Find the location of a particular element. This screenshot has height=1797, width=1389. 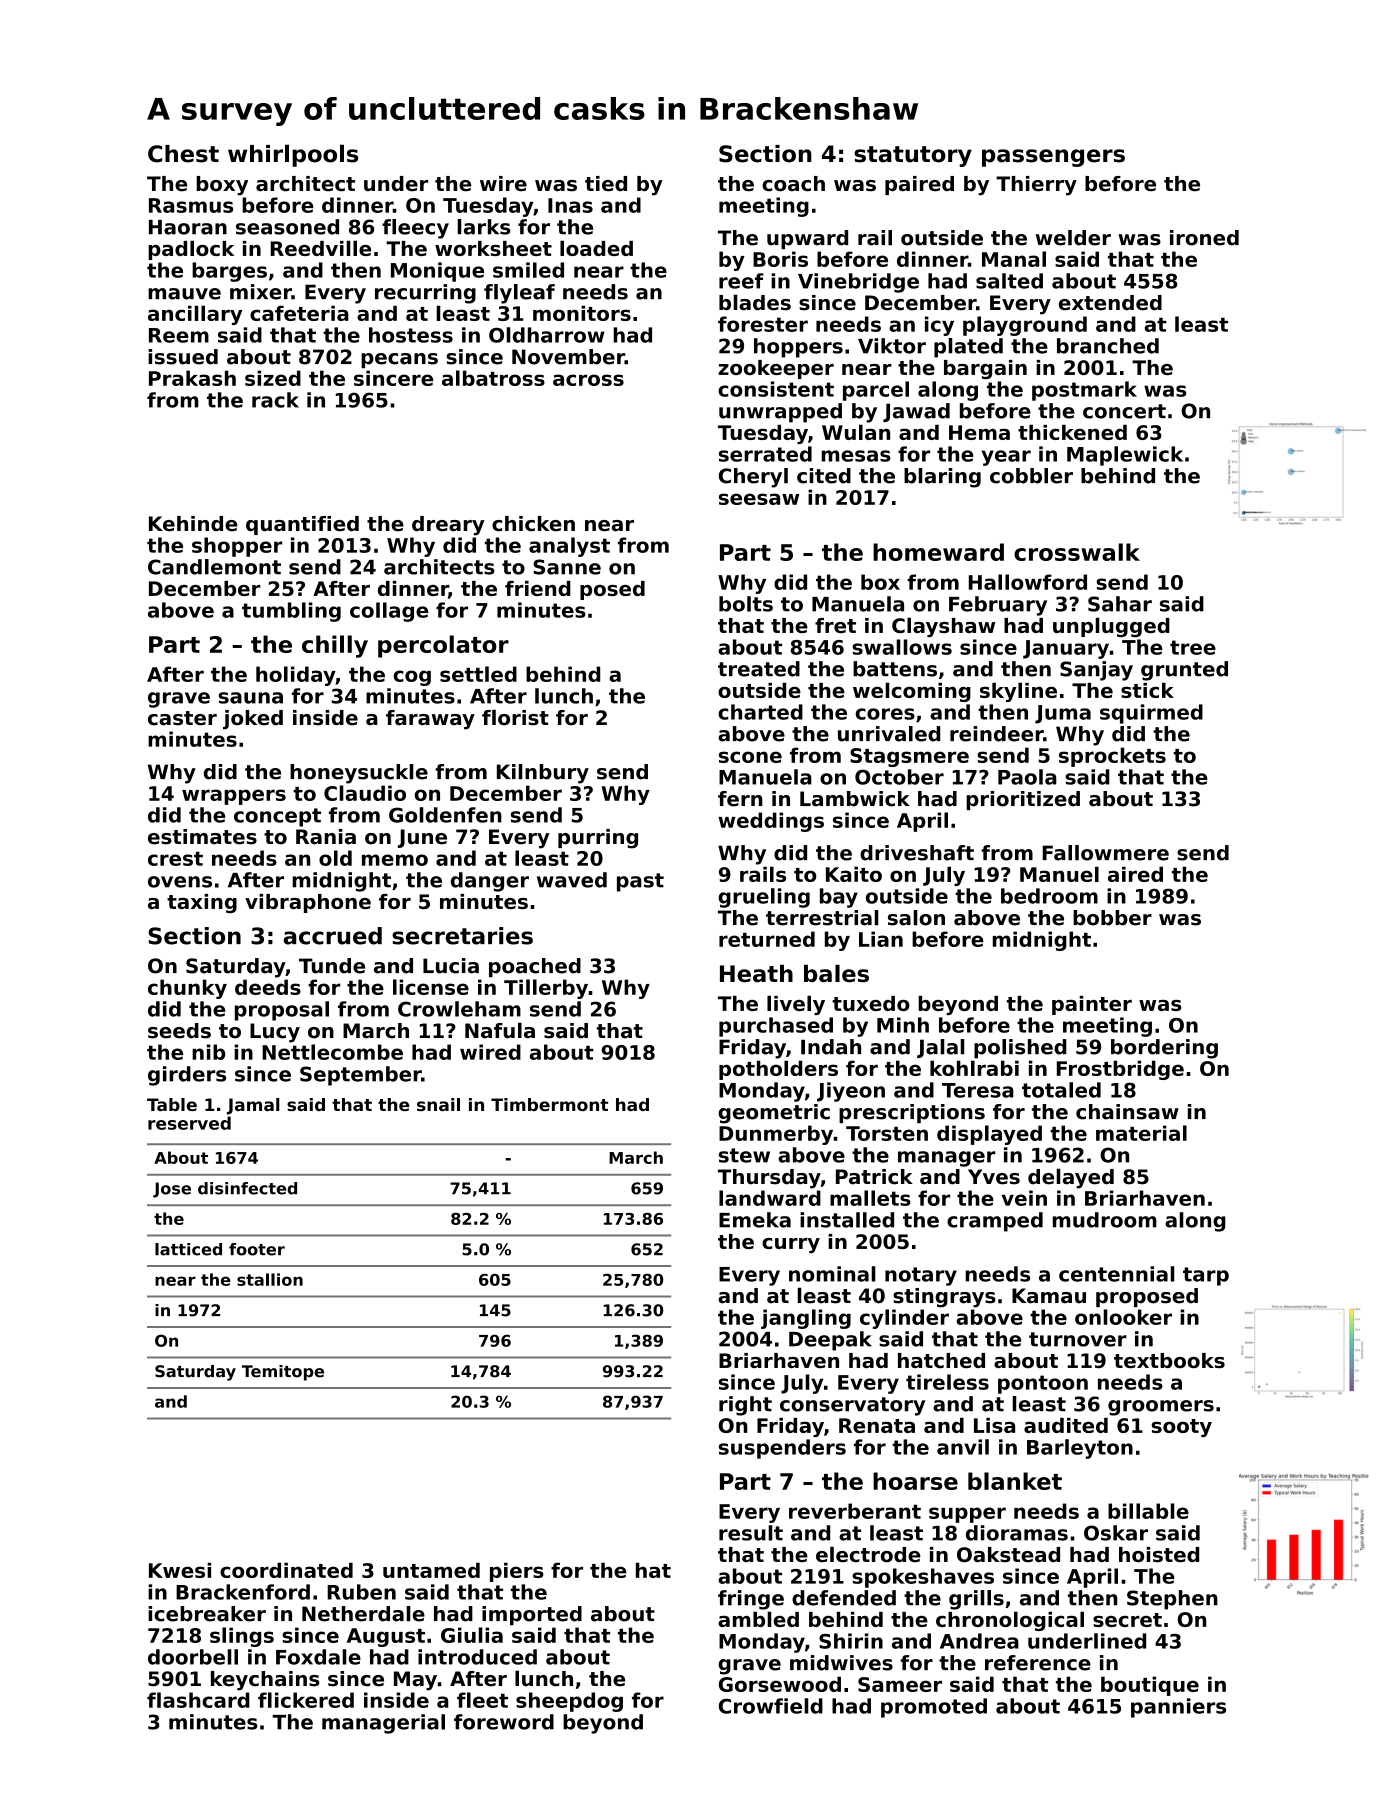

flickered is located at coordinates (306, 1700).
